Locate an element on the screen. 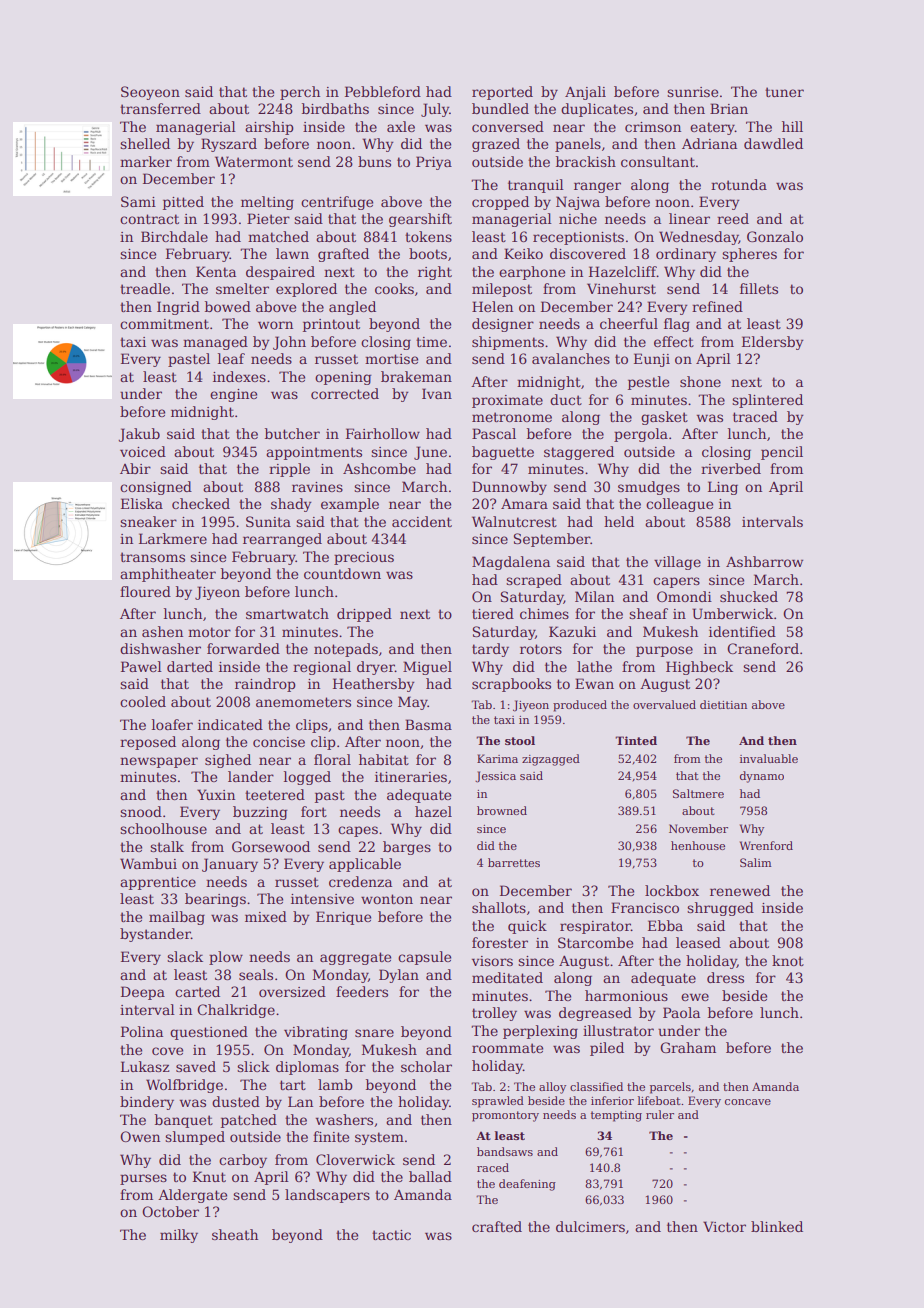  Seoyeon is located at coordinates (150, 93).
